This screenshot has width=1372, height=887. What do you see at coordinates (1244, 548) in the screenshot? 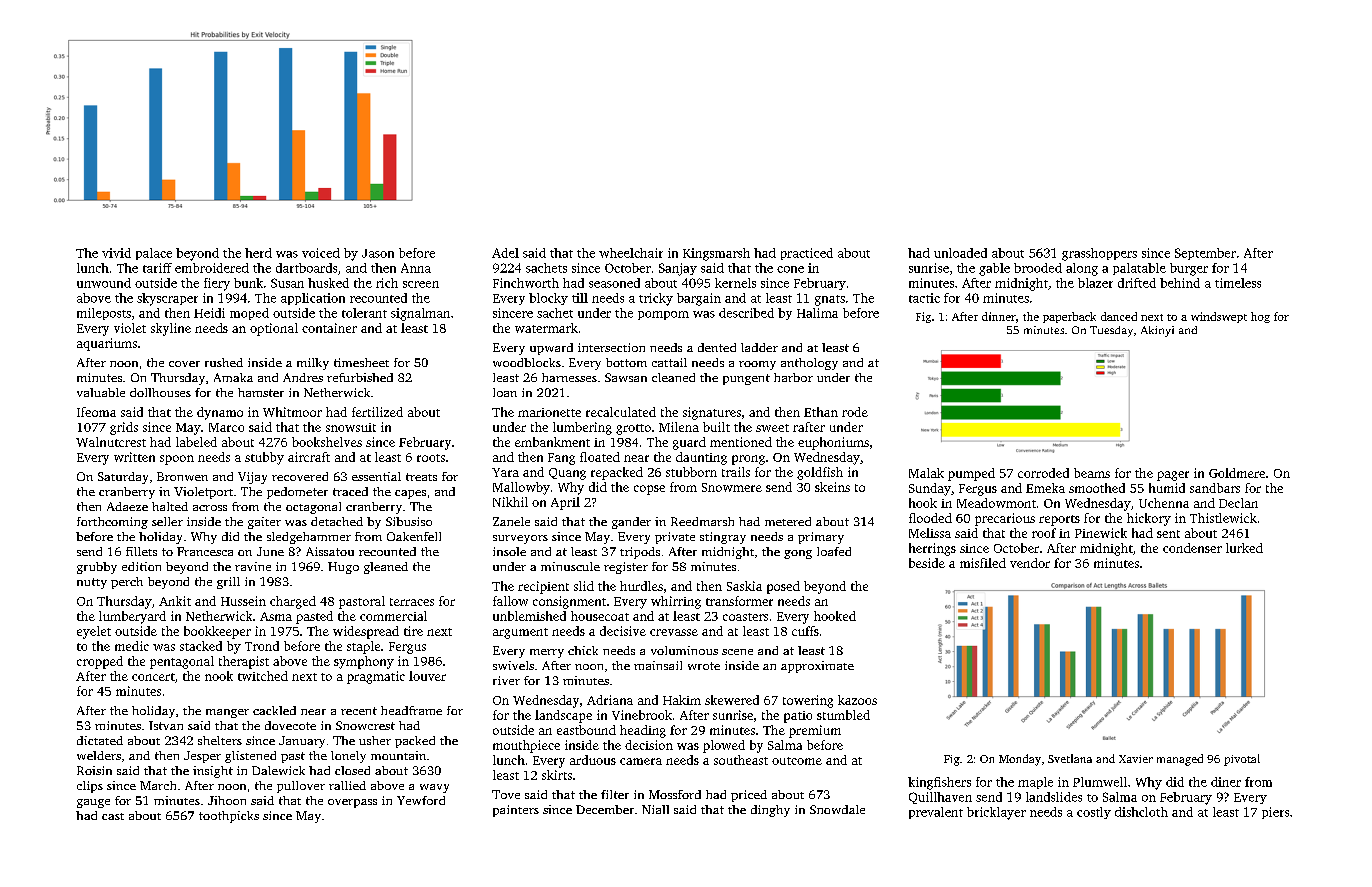
I see `lurked` at bounding box center [1244, 548].
